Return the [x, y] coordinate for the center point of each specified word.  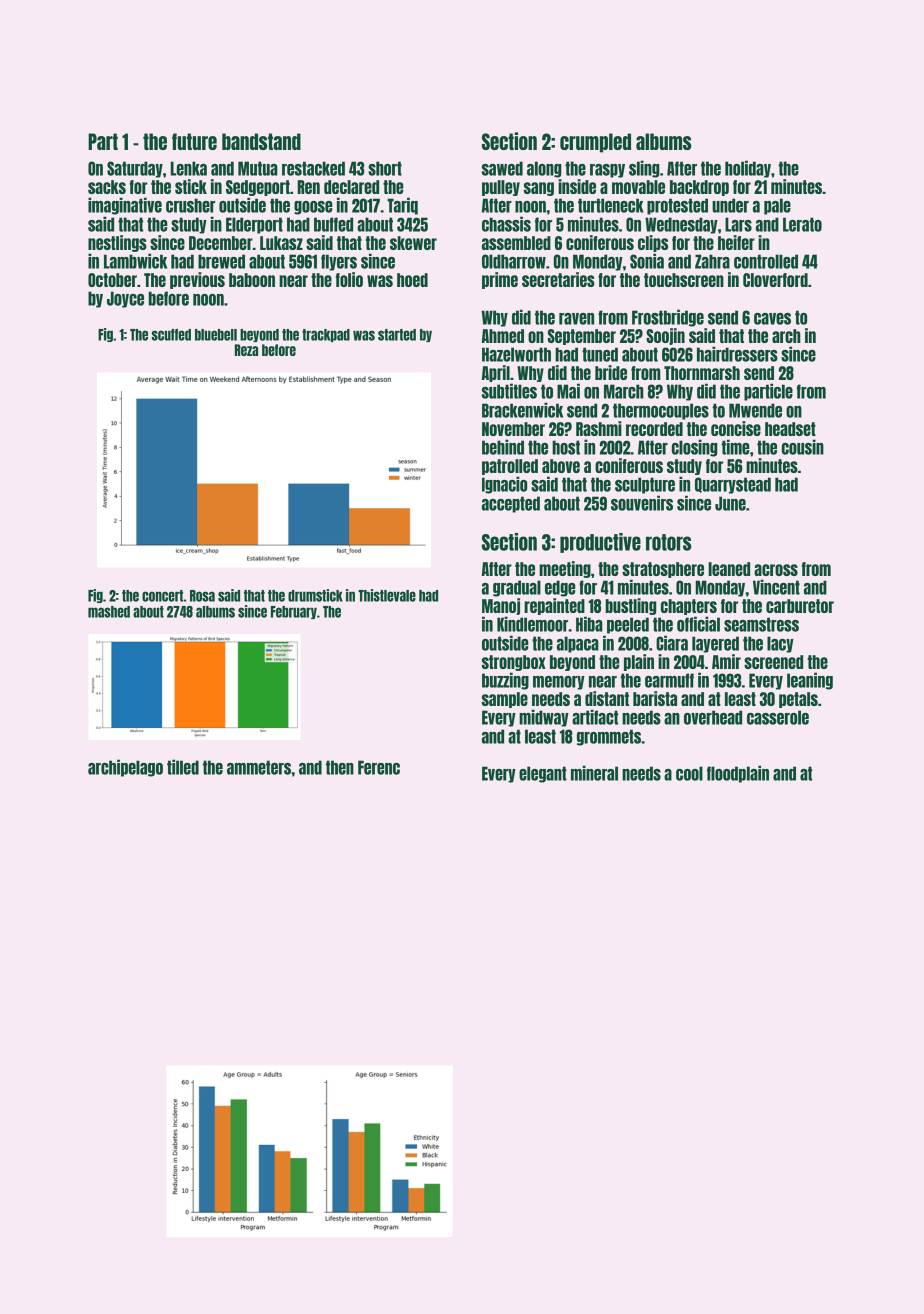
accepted [511, 504]
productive [600, 543]
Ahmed [503, 336]
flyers [339, 262]
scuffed [171, 335]
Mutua [258, 168]
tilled [183, 767]
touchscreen [684, 280]
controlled [766, 261]
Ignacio [504, 485]
